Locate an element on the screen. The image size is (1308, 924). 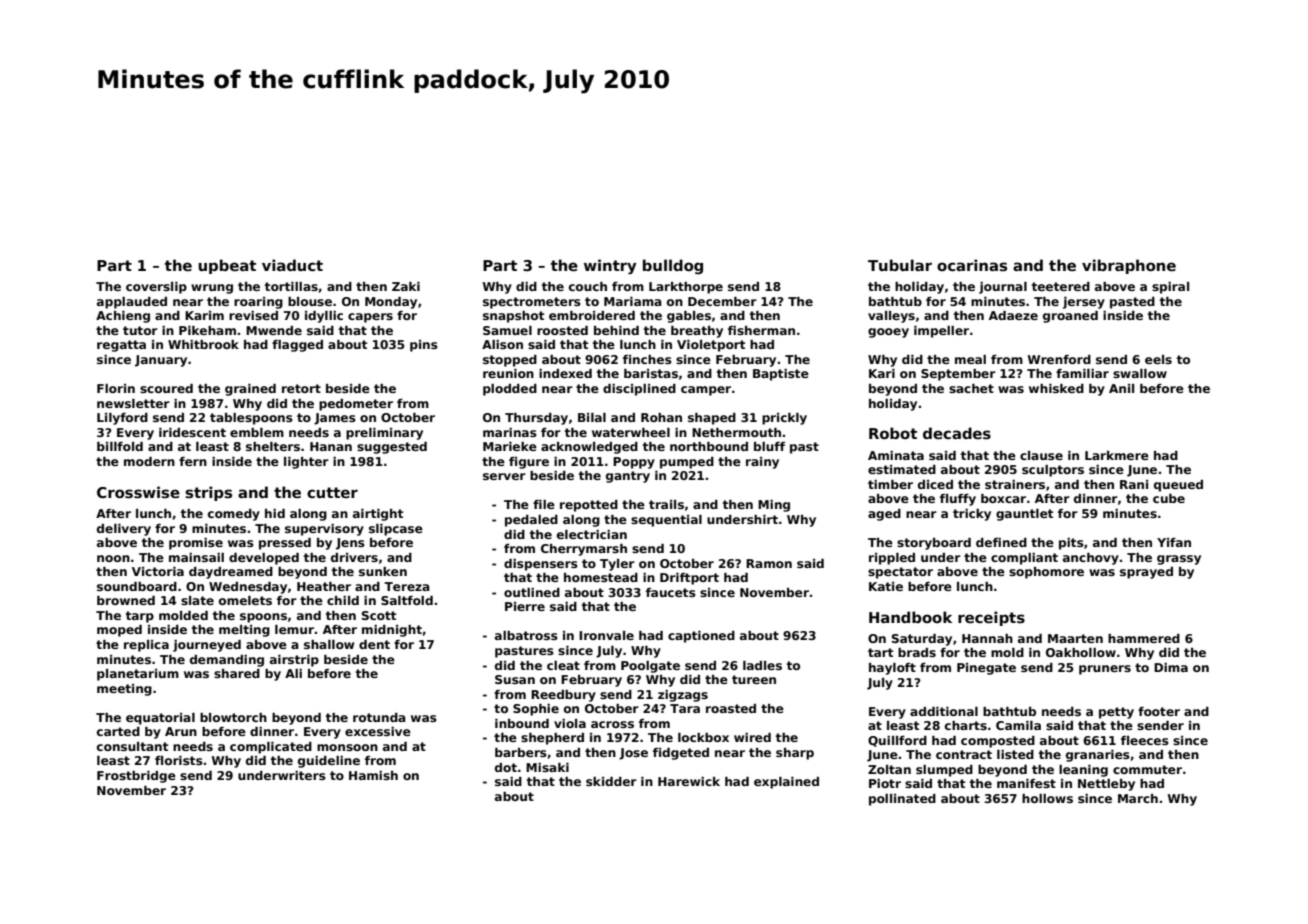
rainy is located at coordinates (762, 463).
